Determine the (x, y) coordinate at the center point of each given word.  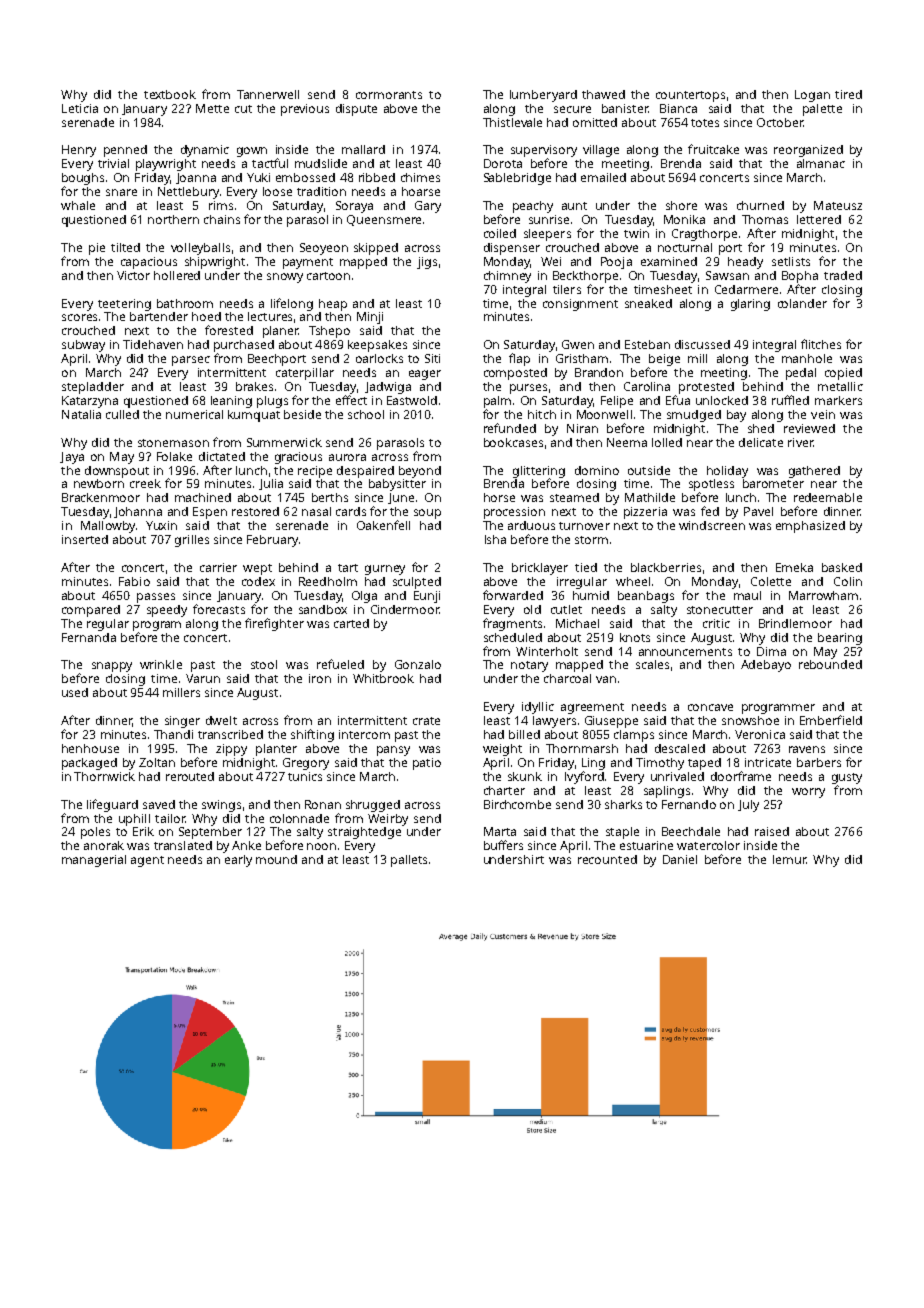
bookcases (513, 442)
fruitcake (713, 149)
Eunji (427, 597)
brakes (254, 386)
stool (264, 664)
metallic (840, 386)
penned (125, 151)
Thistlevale (512, 122)
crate (426, 721)
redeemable (828, 497)
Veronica (760, 734)
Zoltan (157, 762)
